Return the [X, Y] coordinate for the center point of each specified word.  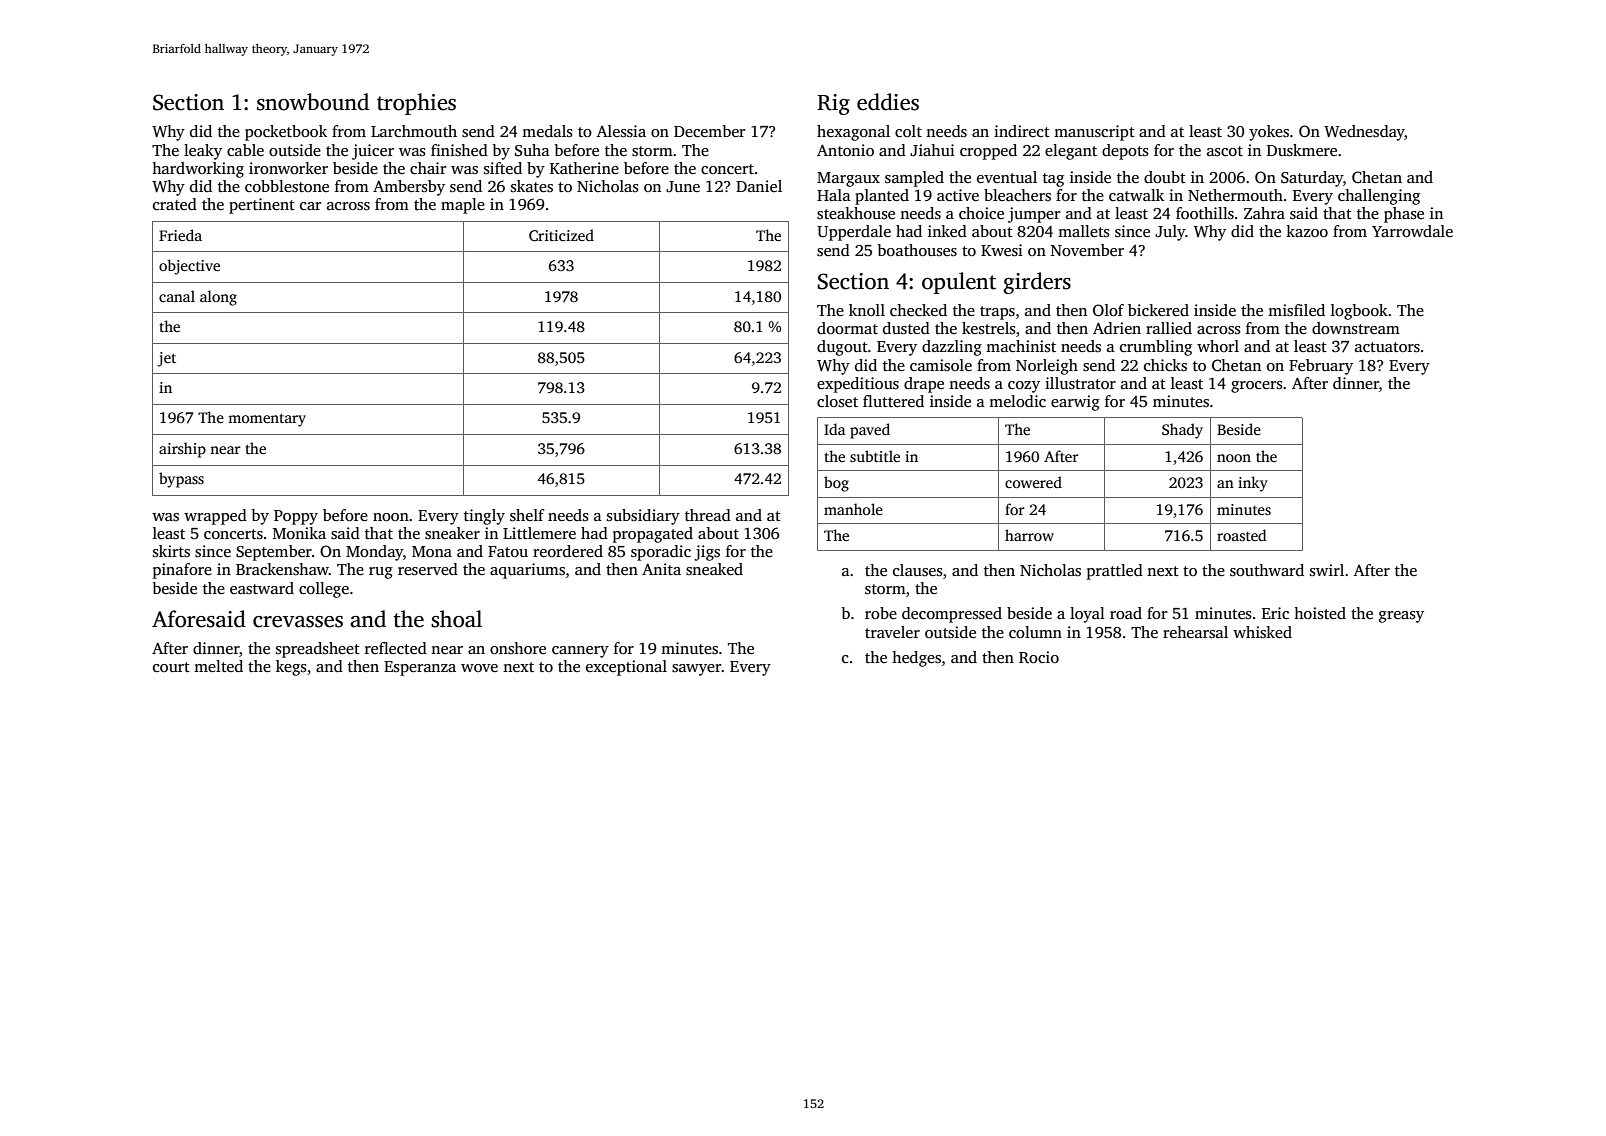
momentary [267, 420]
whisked [1262, 632]
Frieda [180, 235]
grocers [1257, 387]
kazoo [1307, 231]
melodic [1017, 401]
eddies [888, 102]
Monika [299, 533]
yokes [1269, 133]
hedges [916, 659]
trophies [416, 104]
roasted [1241, 535]
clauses [918, 570]
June [683, 186]
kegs [291, 668]
